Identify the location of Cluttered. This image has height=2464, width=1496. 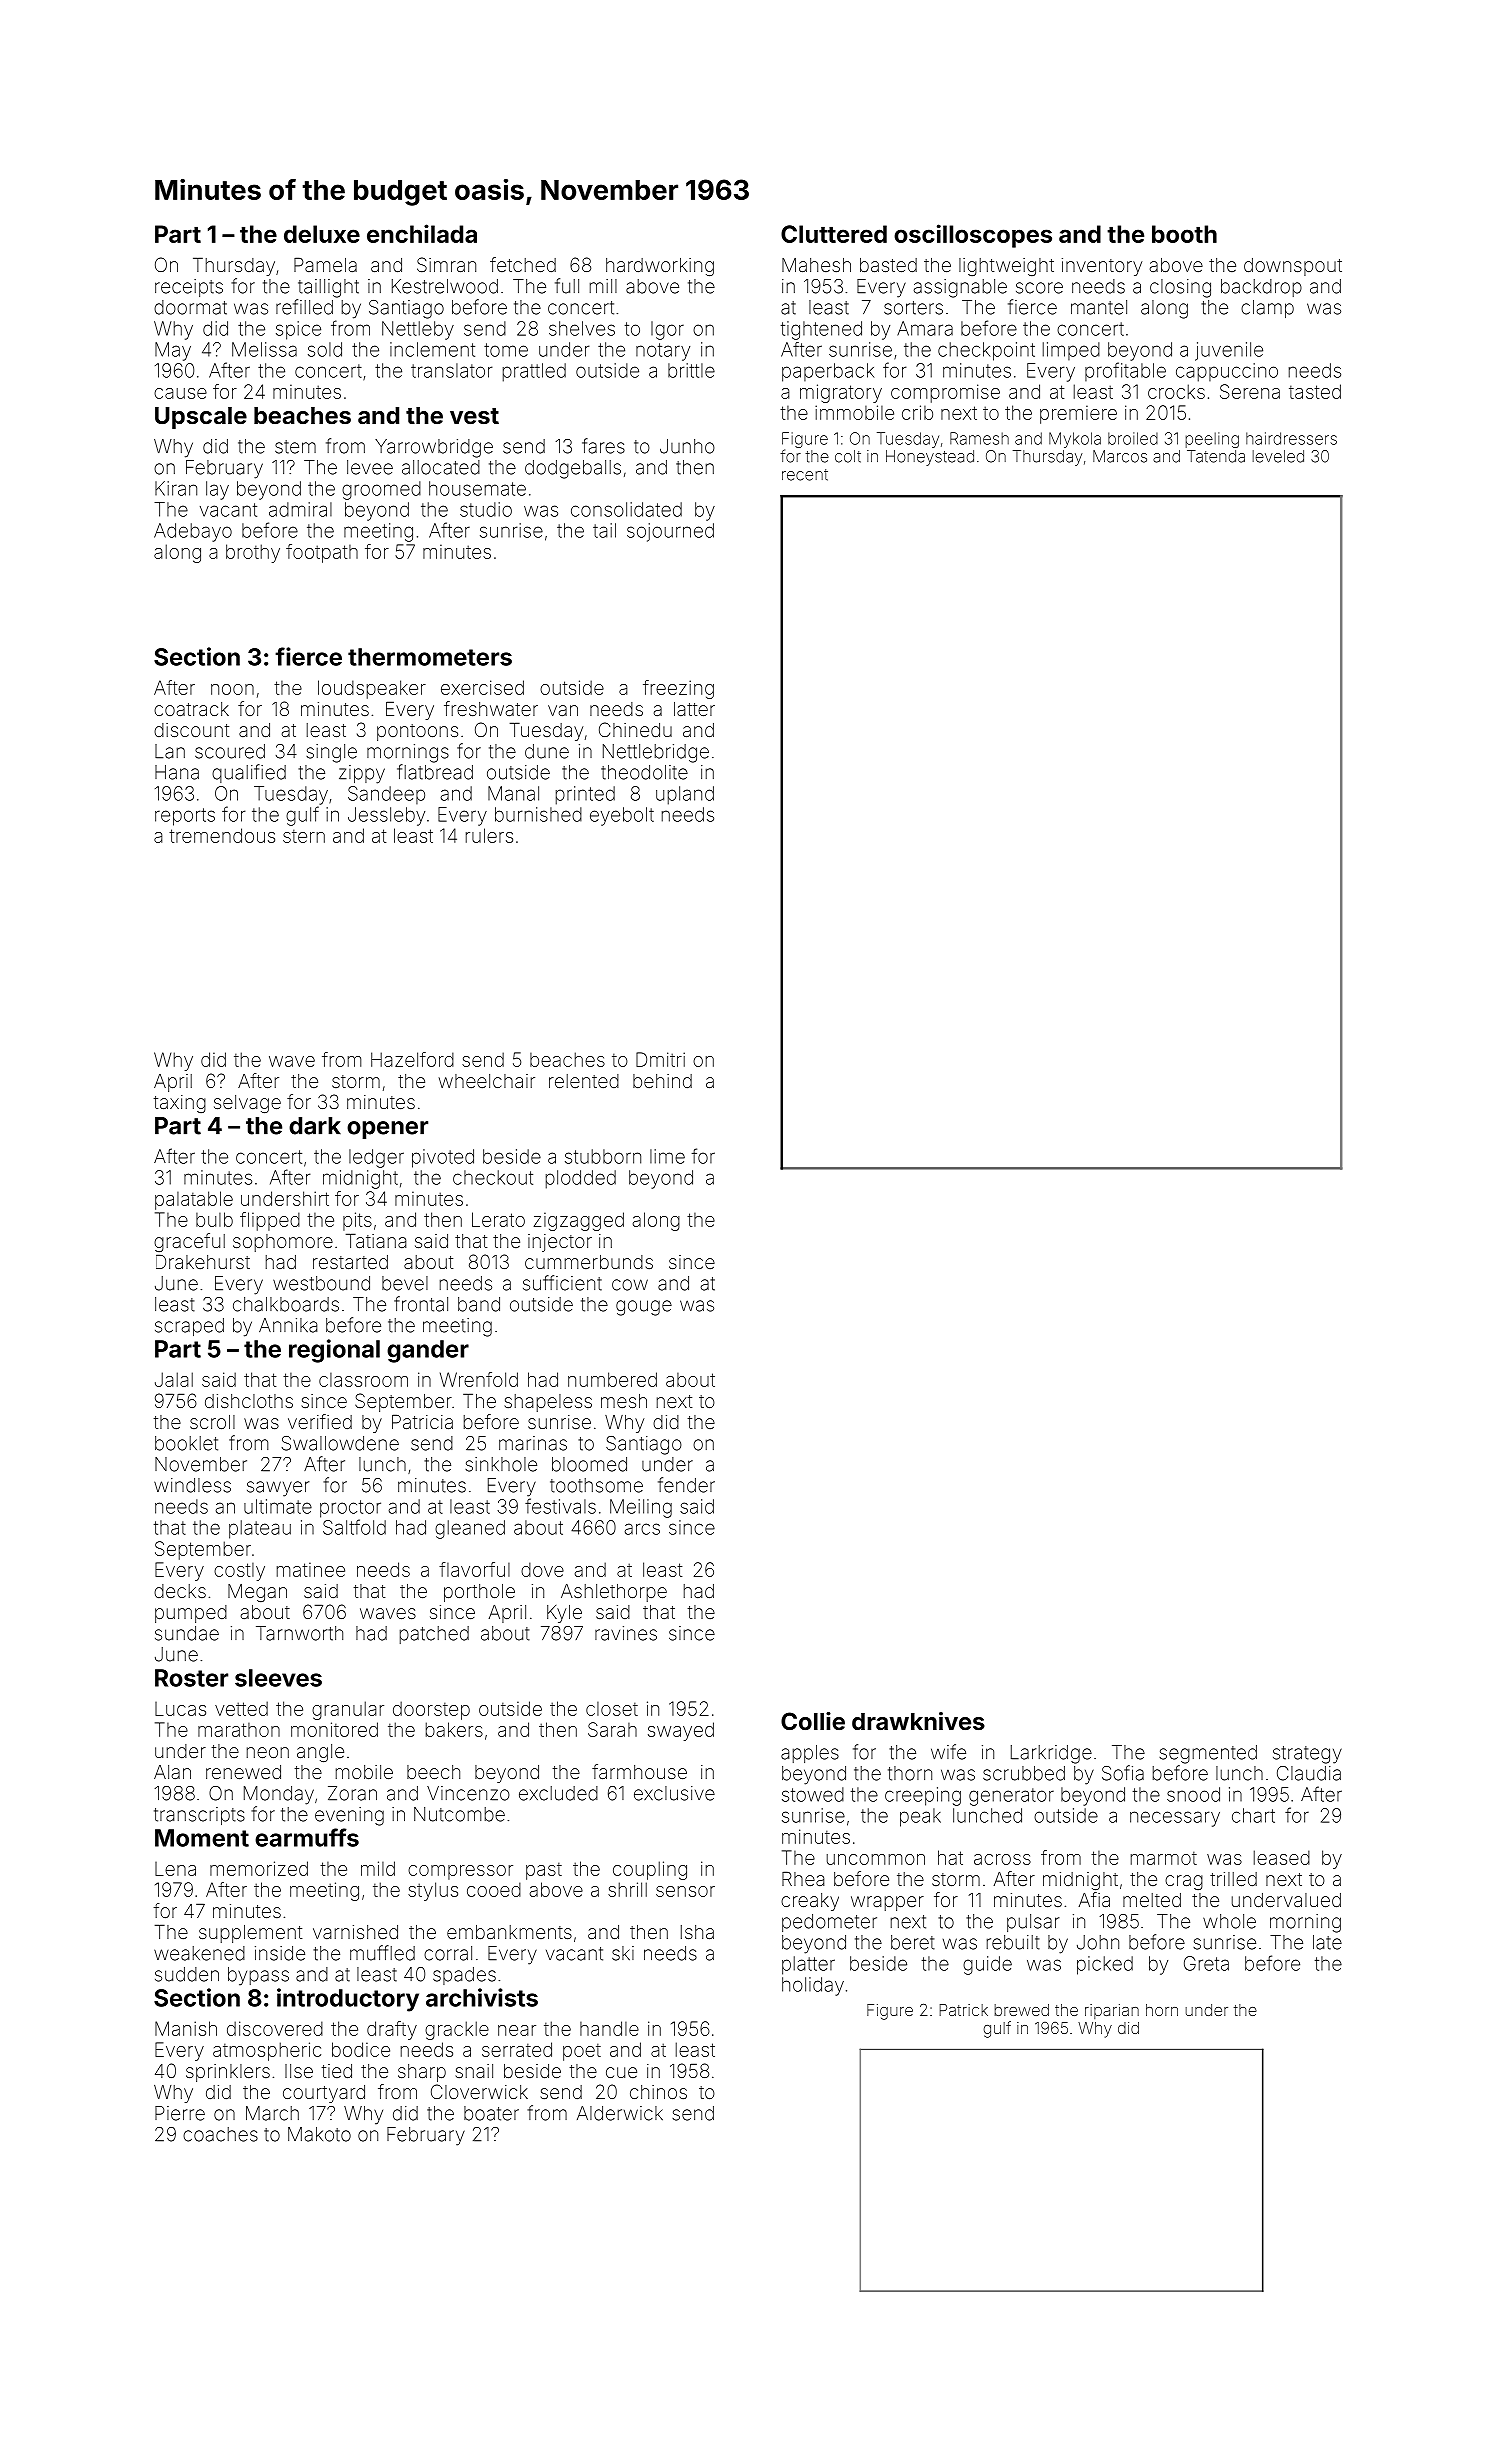
(834, 234).
